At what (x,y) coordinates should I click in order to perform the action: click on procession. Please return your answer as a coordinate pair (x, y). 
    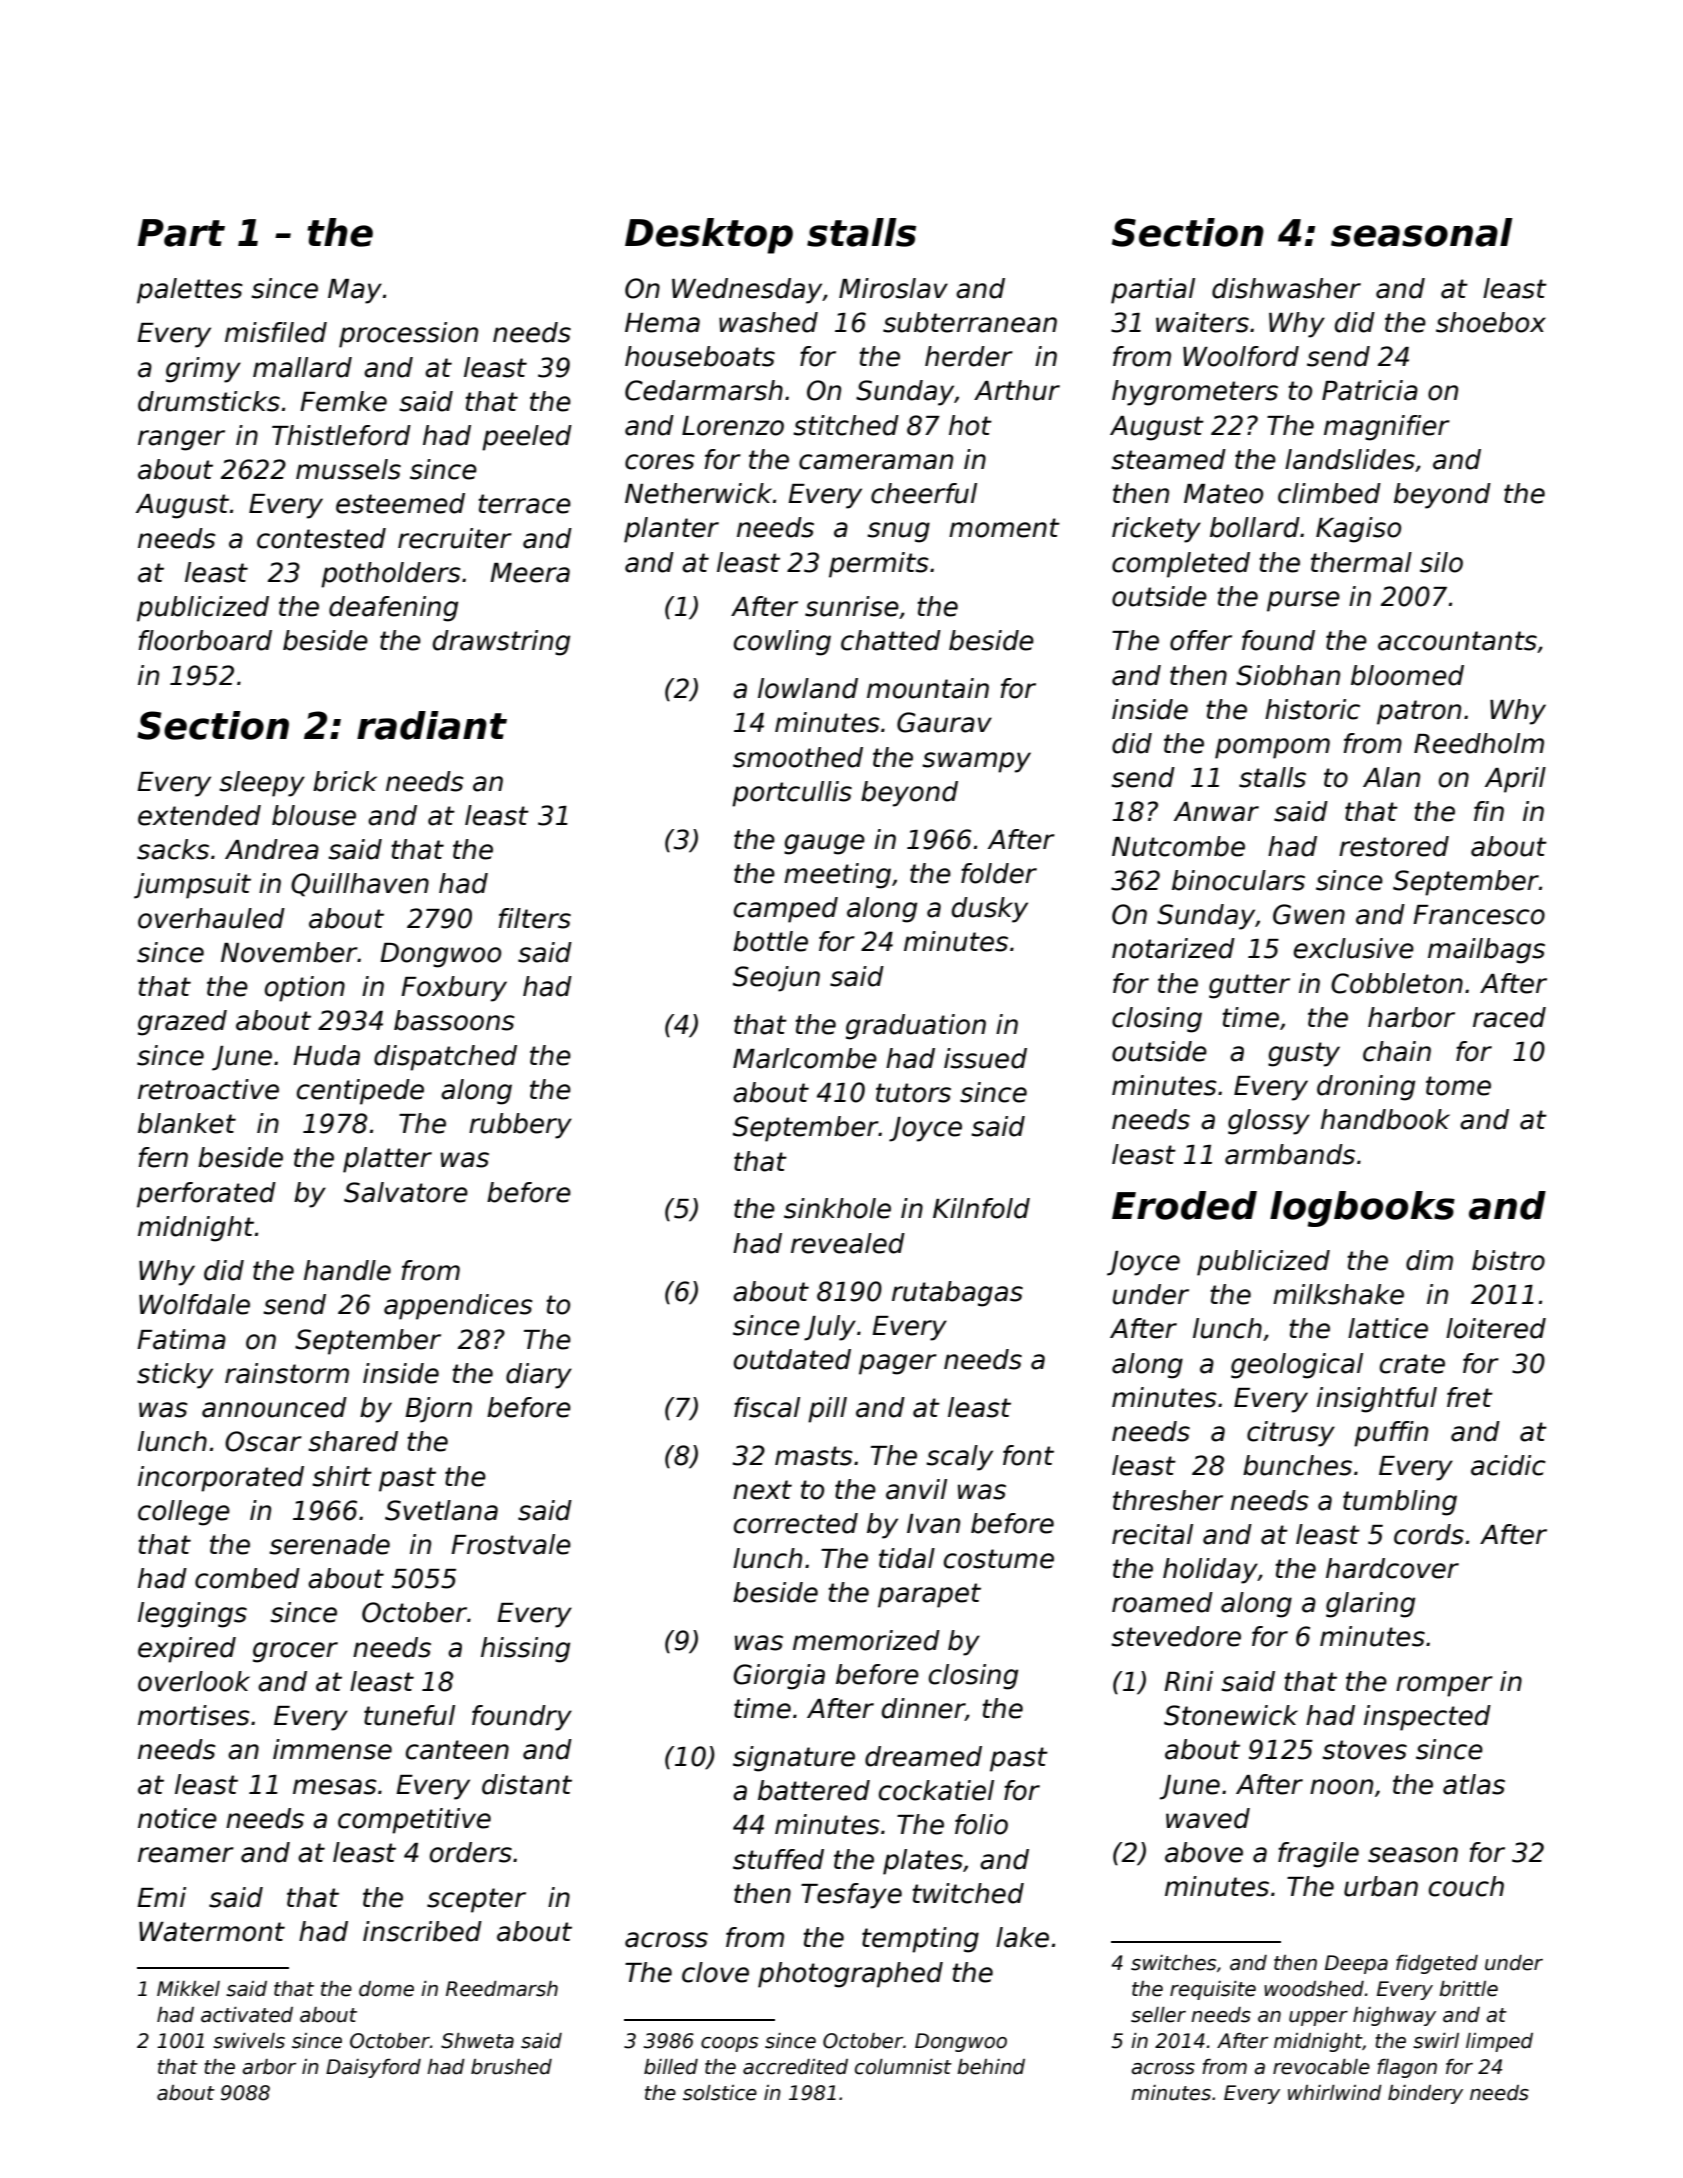
    Looking at the image, I should click on (408, 335).
